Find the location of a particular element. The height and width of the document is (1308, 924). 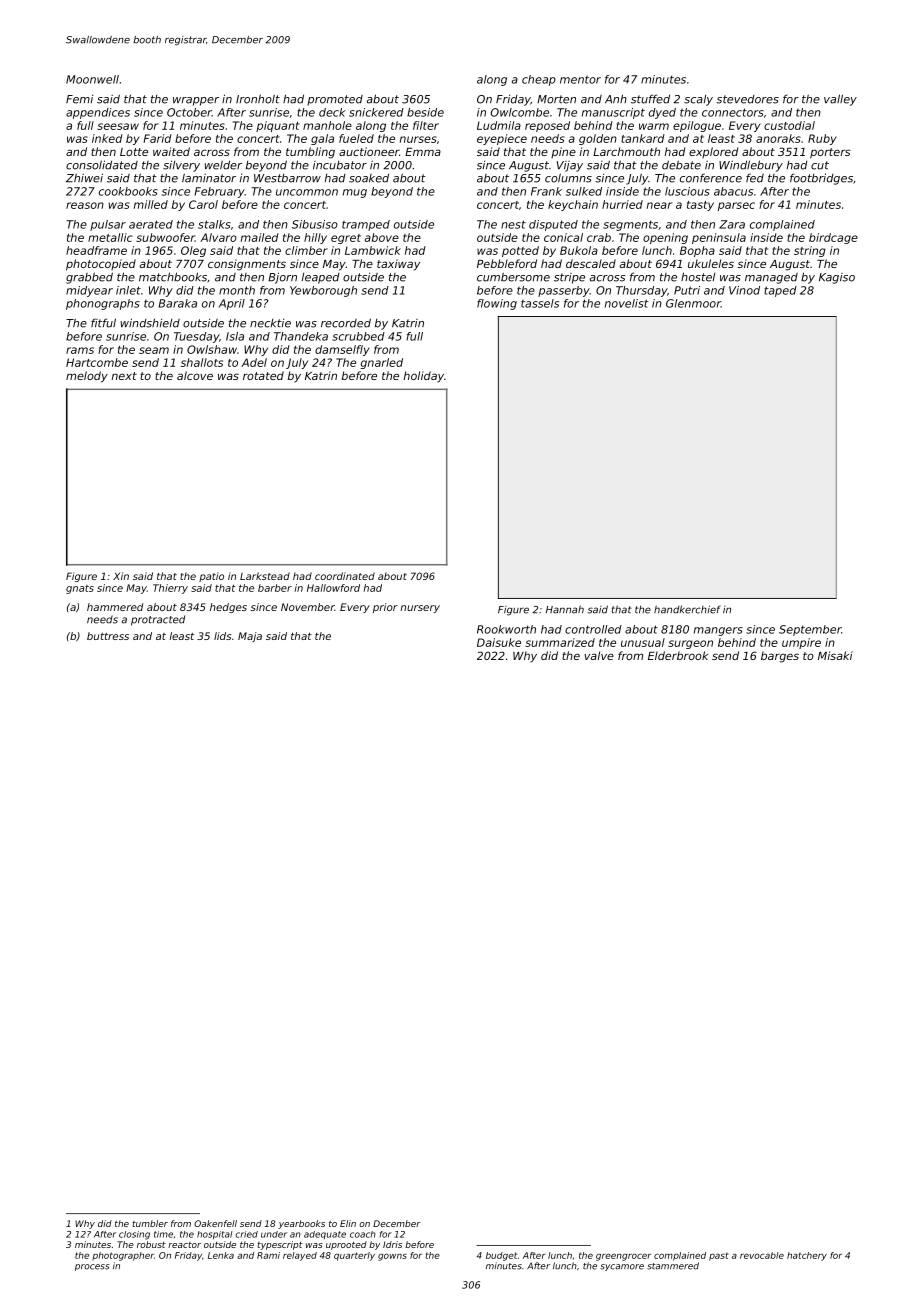

wrapper is located at coordinates (196, 101).
